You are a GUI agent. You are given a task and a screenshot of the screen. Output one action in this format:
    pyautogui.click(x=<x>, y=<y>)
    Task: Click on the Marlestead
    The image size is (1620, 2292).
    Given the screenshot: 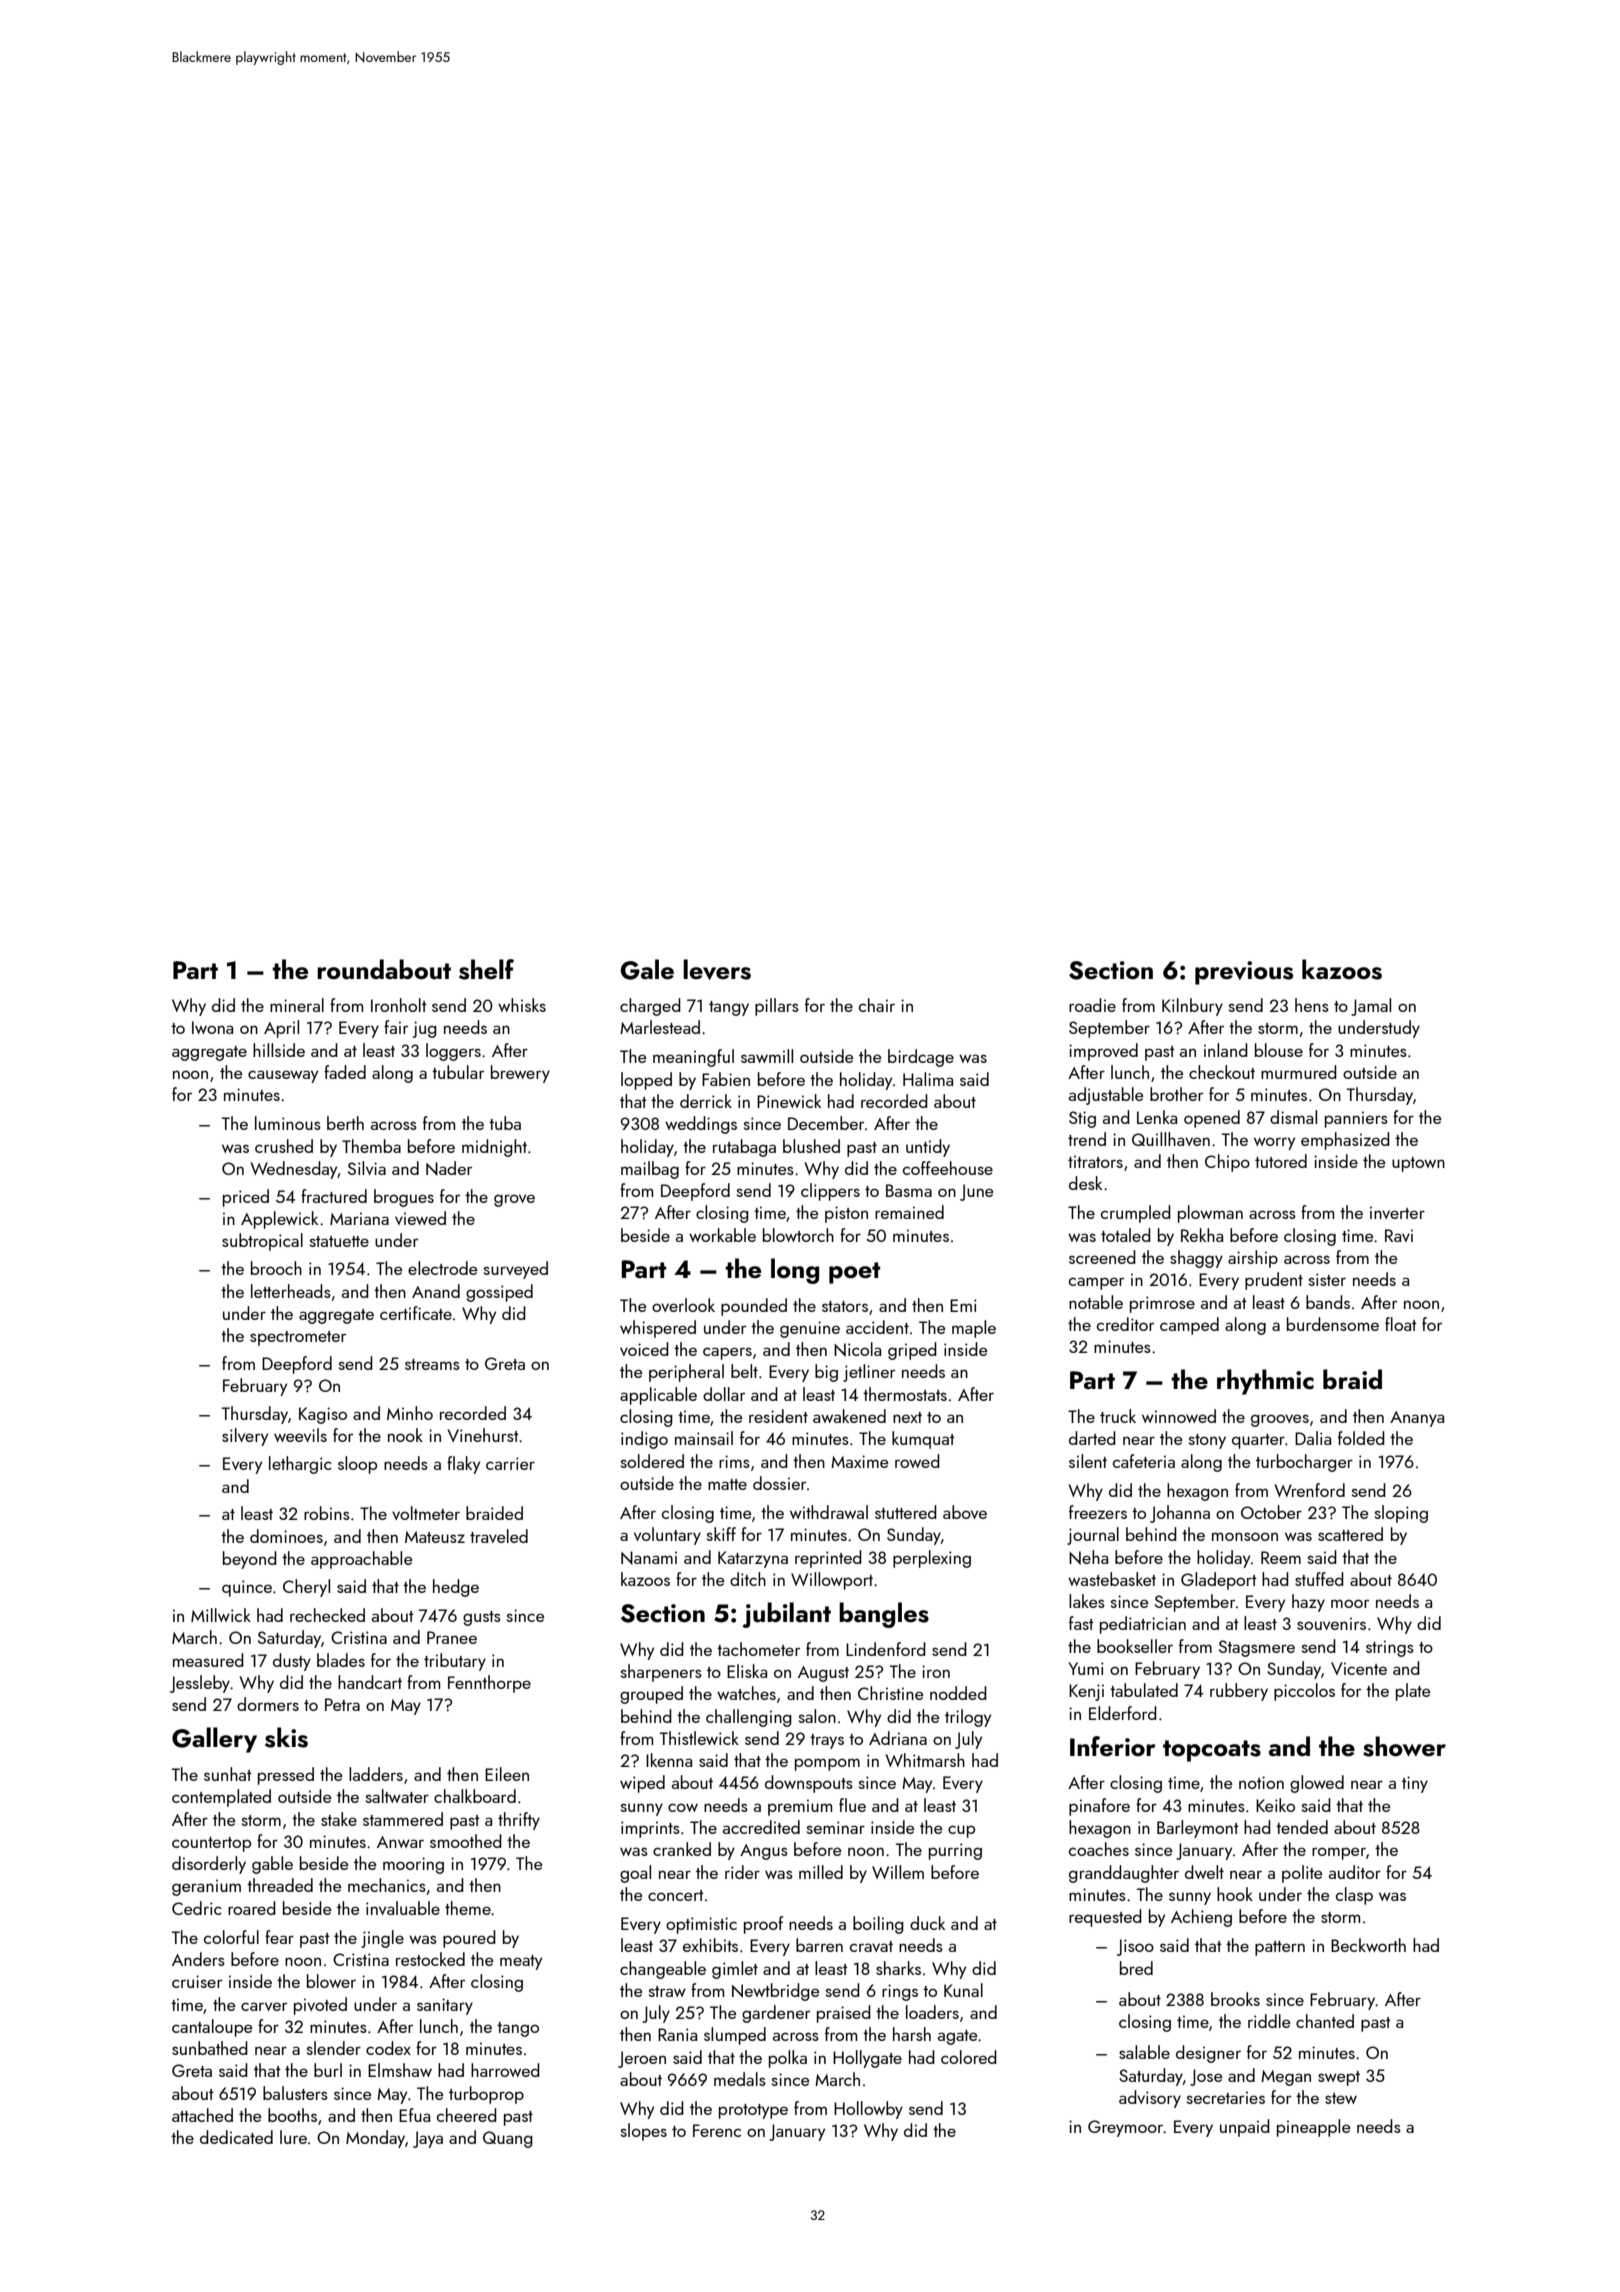 What is the action you would take?
    pyautogui.click(x=660, y=1027)
